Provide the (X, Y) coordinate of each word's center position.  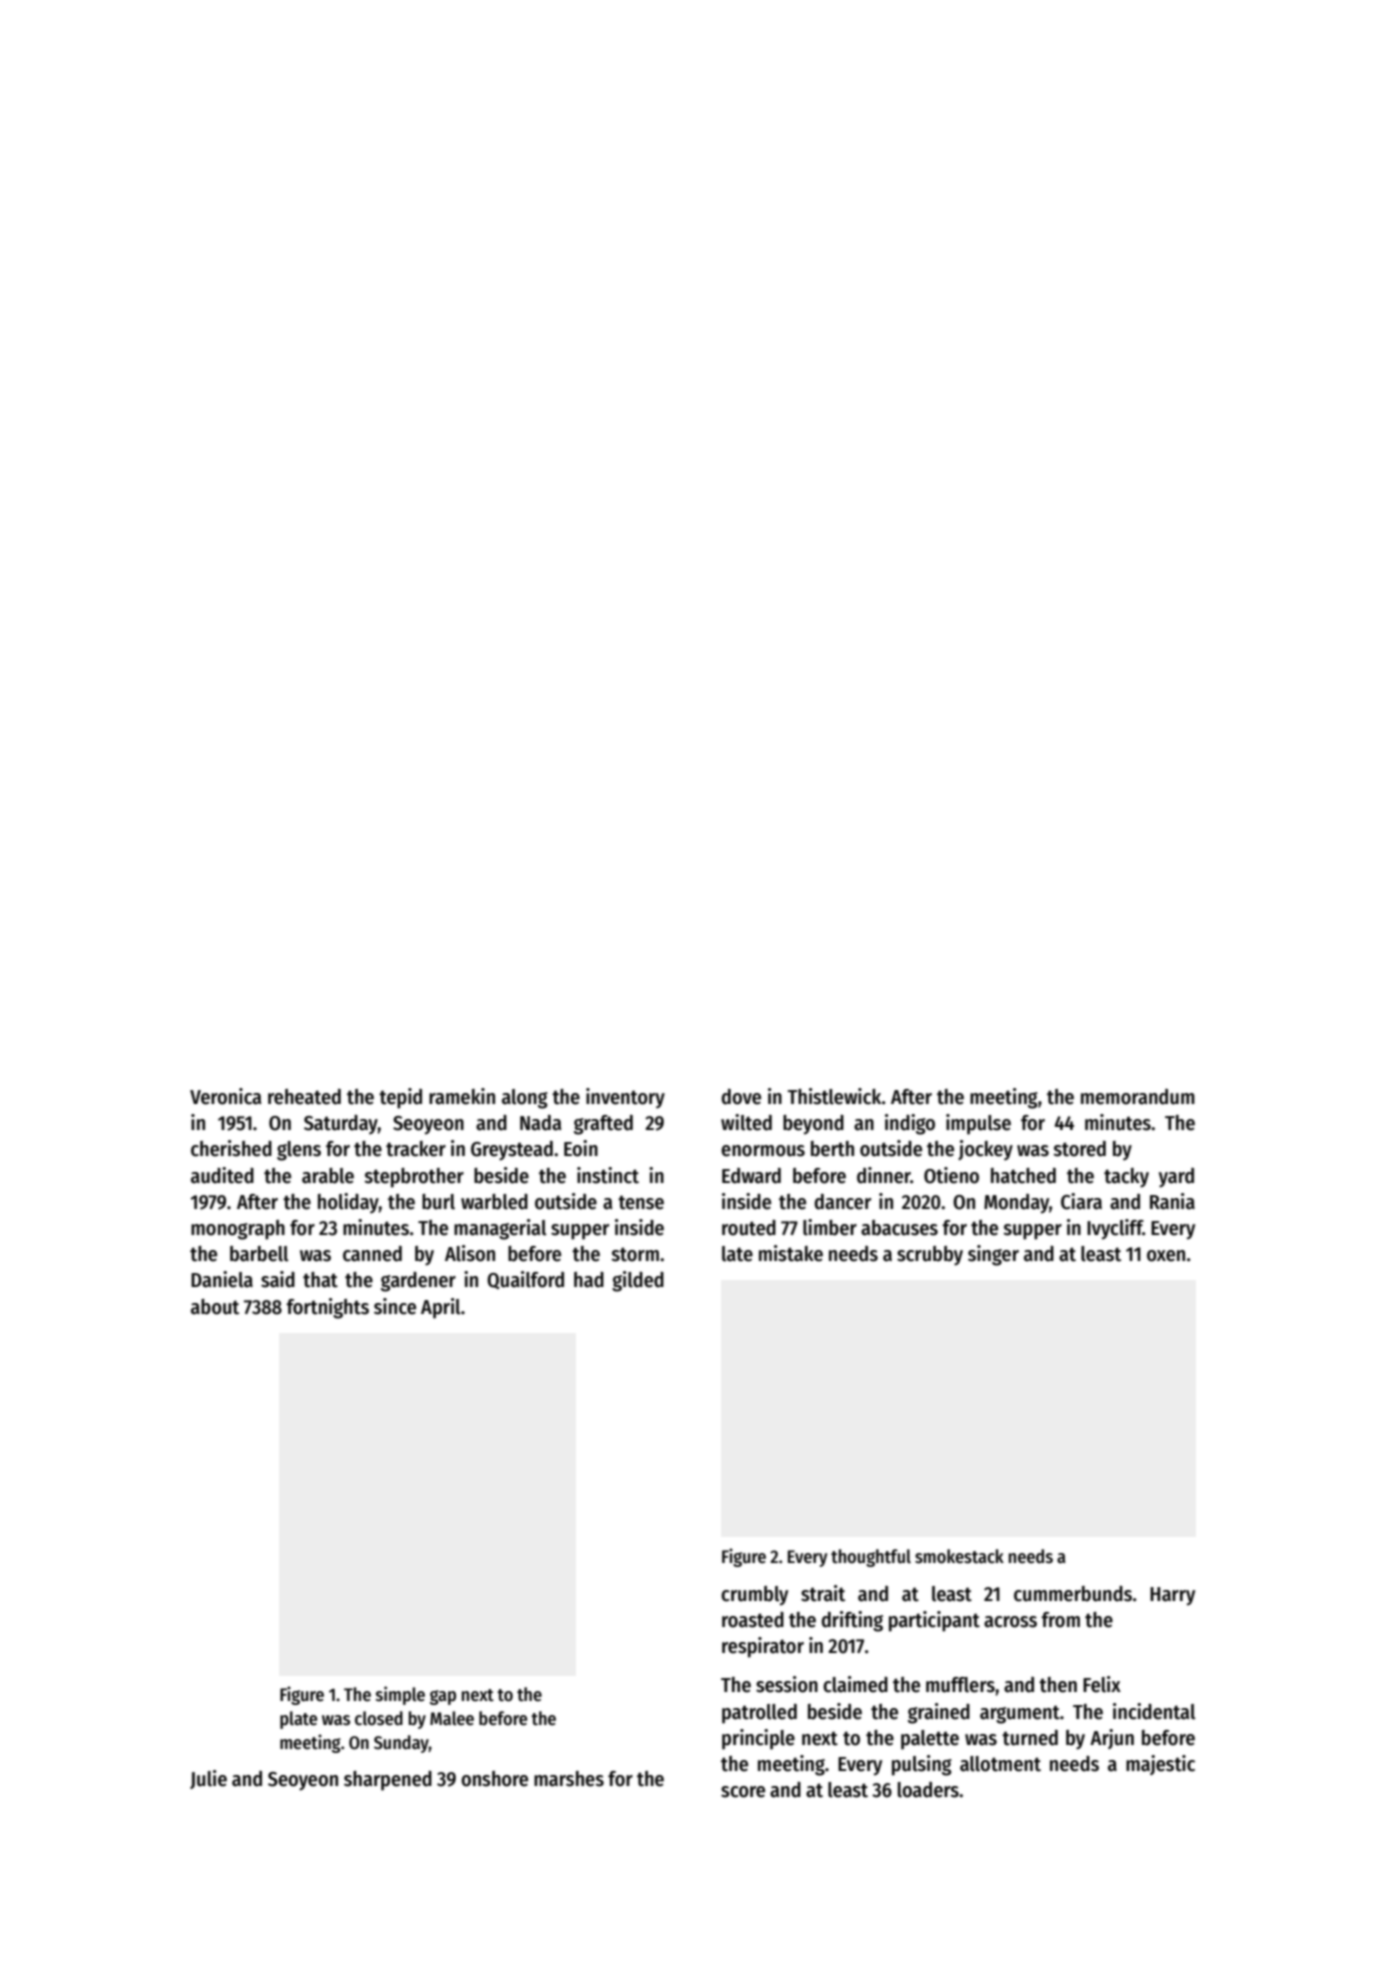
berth (832, 1149)
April (441, 1308)
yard (1176, 1178)
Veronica (225, 1096)
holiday (348, 1203)
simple (400, 1695)
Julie (208, 1779)
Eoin (581, 1148)
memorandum (1138, 1097)
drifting (852, 1621)
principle (758, 1739)
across (1010, 1622)
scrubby (930, 1256)
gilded (638, 1281)
